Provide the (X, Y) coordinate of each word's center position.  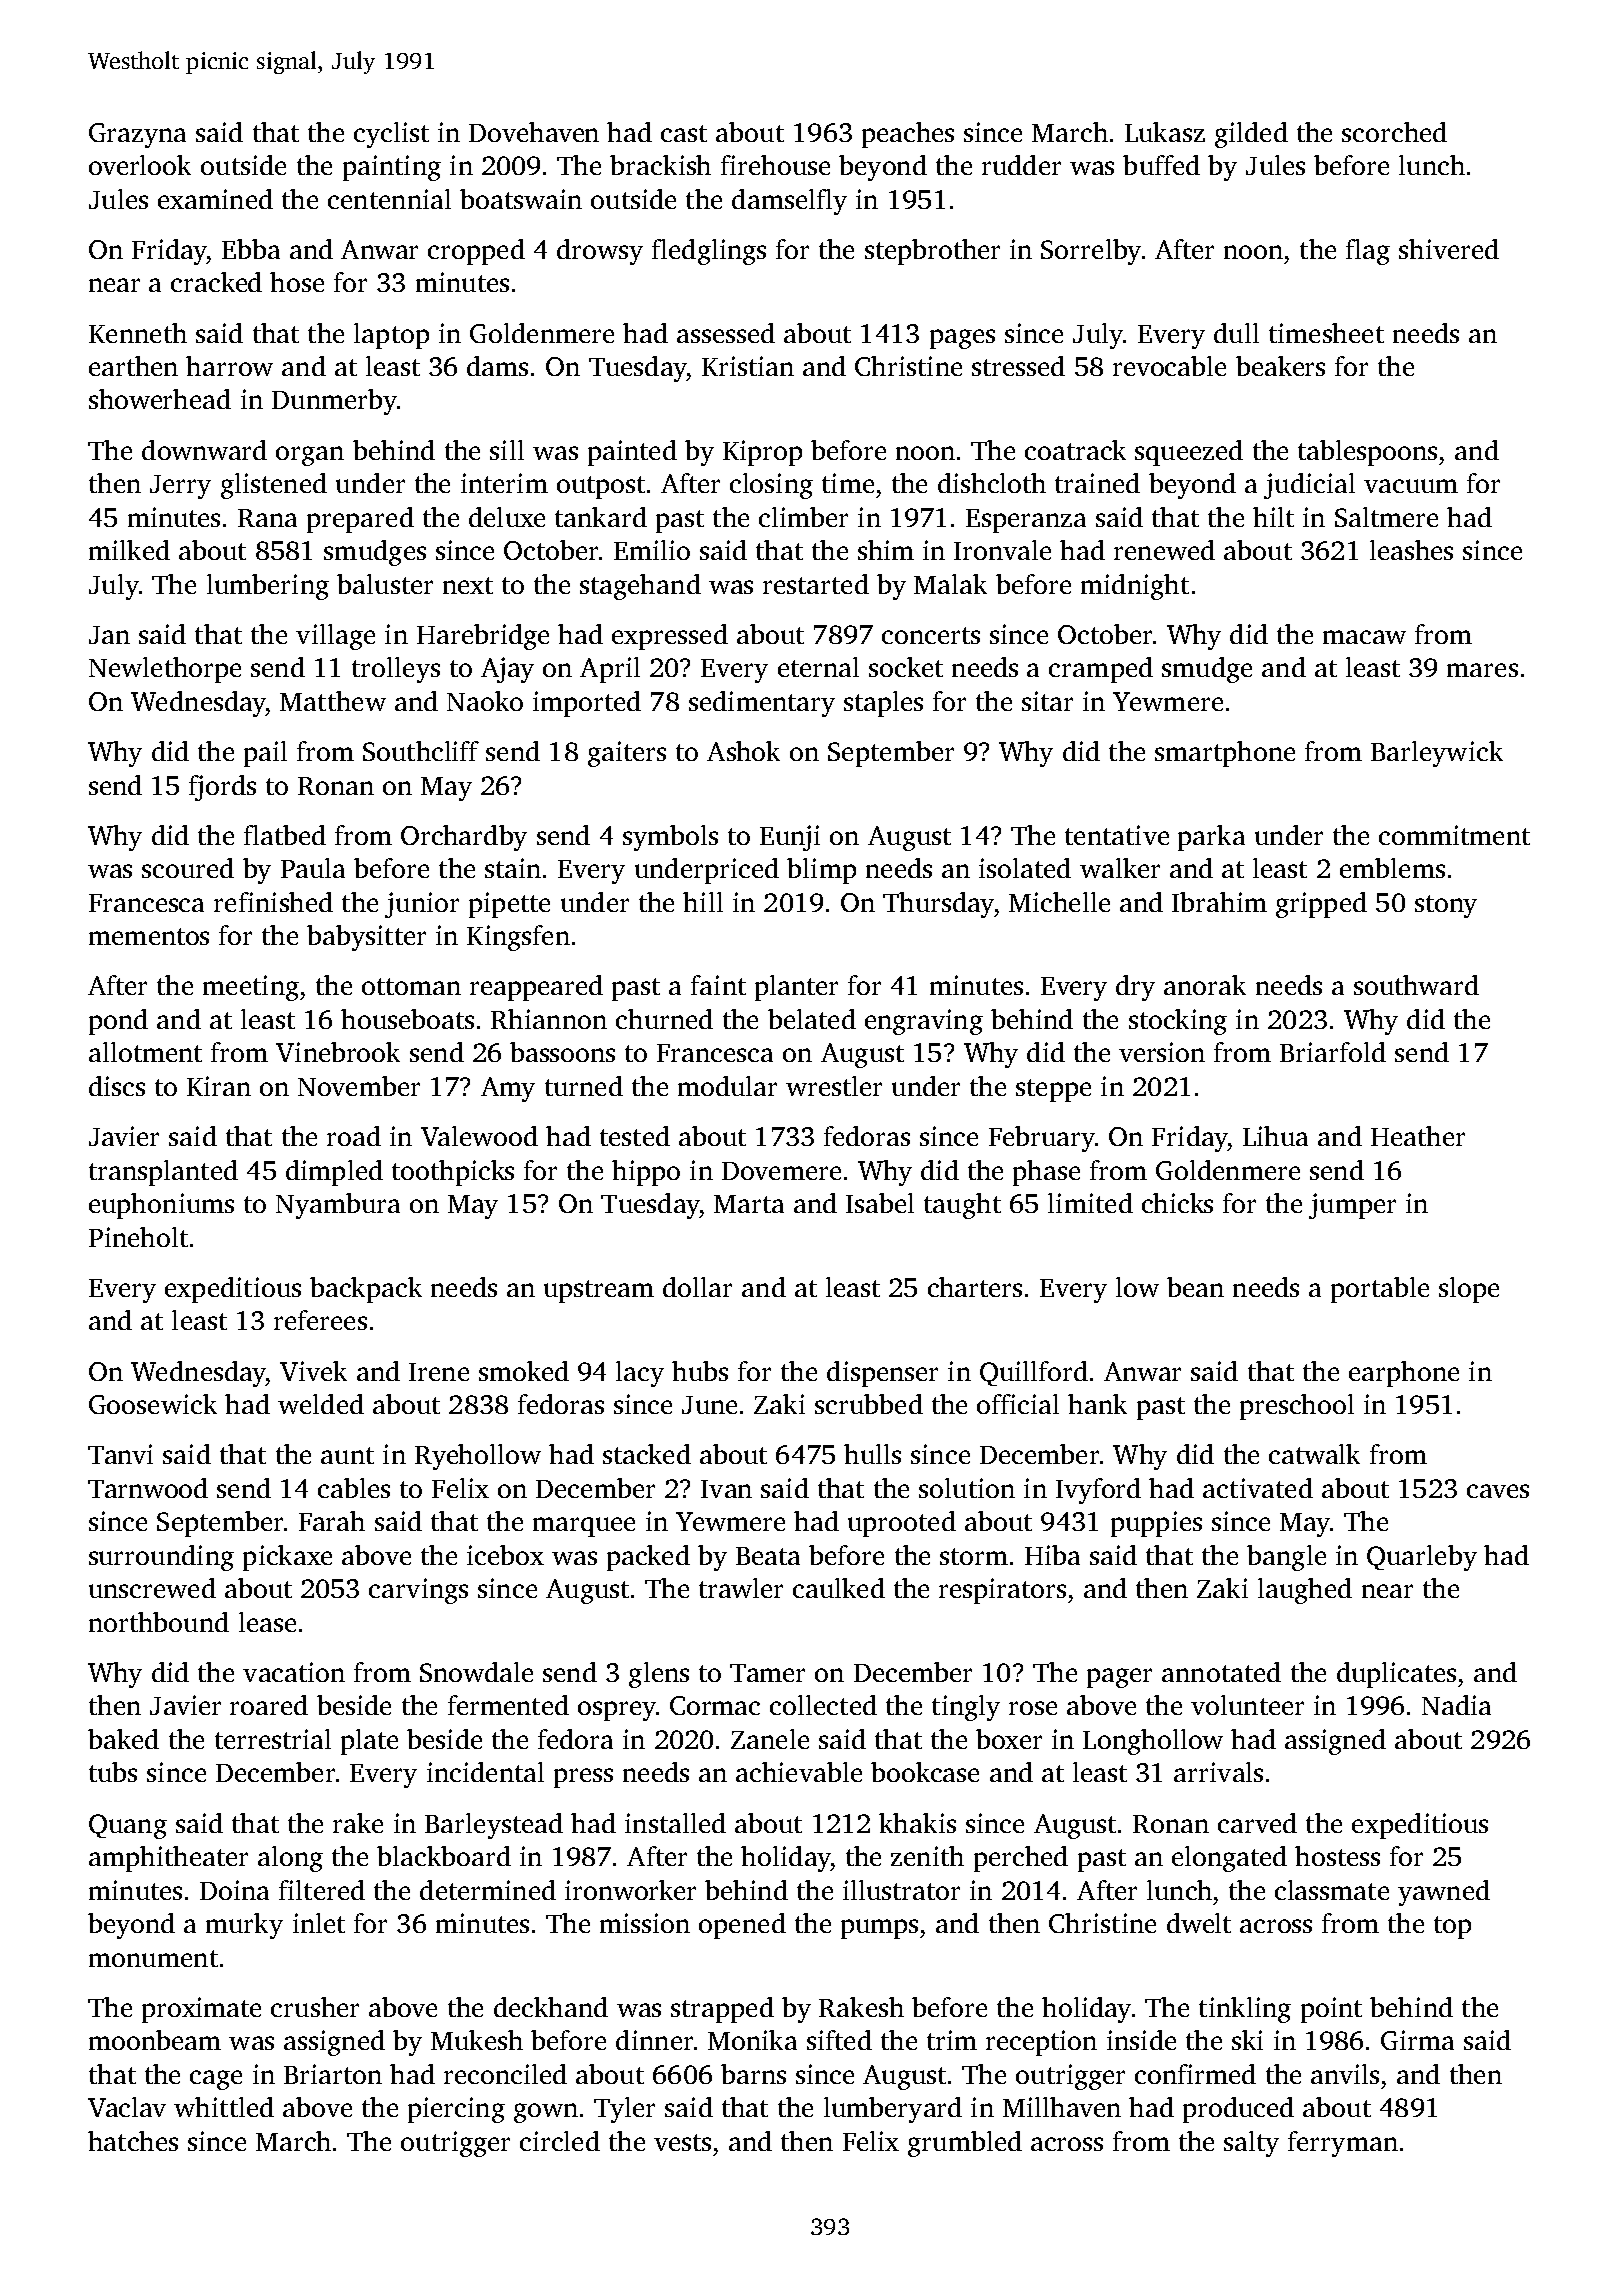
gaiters (627, 754)
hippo (646, 1173)
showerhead (160, 399)
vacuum (1411, 486)
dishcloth (992, 483)
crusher (315, 2007)
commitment (1454, 835)
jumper (1352, 1206)
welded (321, 1404)
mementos (149, 936)
